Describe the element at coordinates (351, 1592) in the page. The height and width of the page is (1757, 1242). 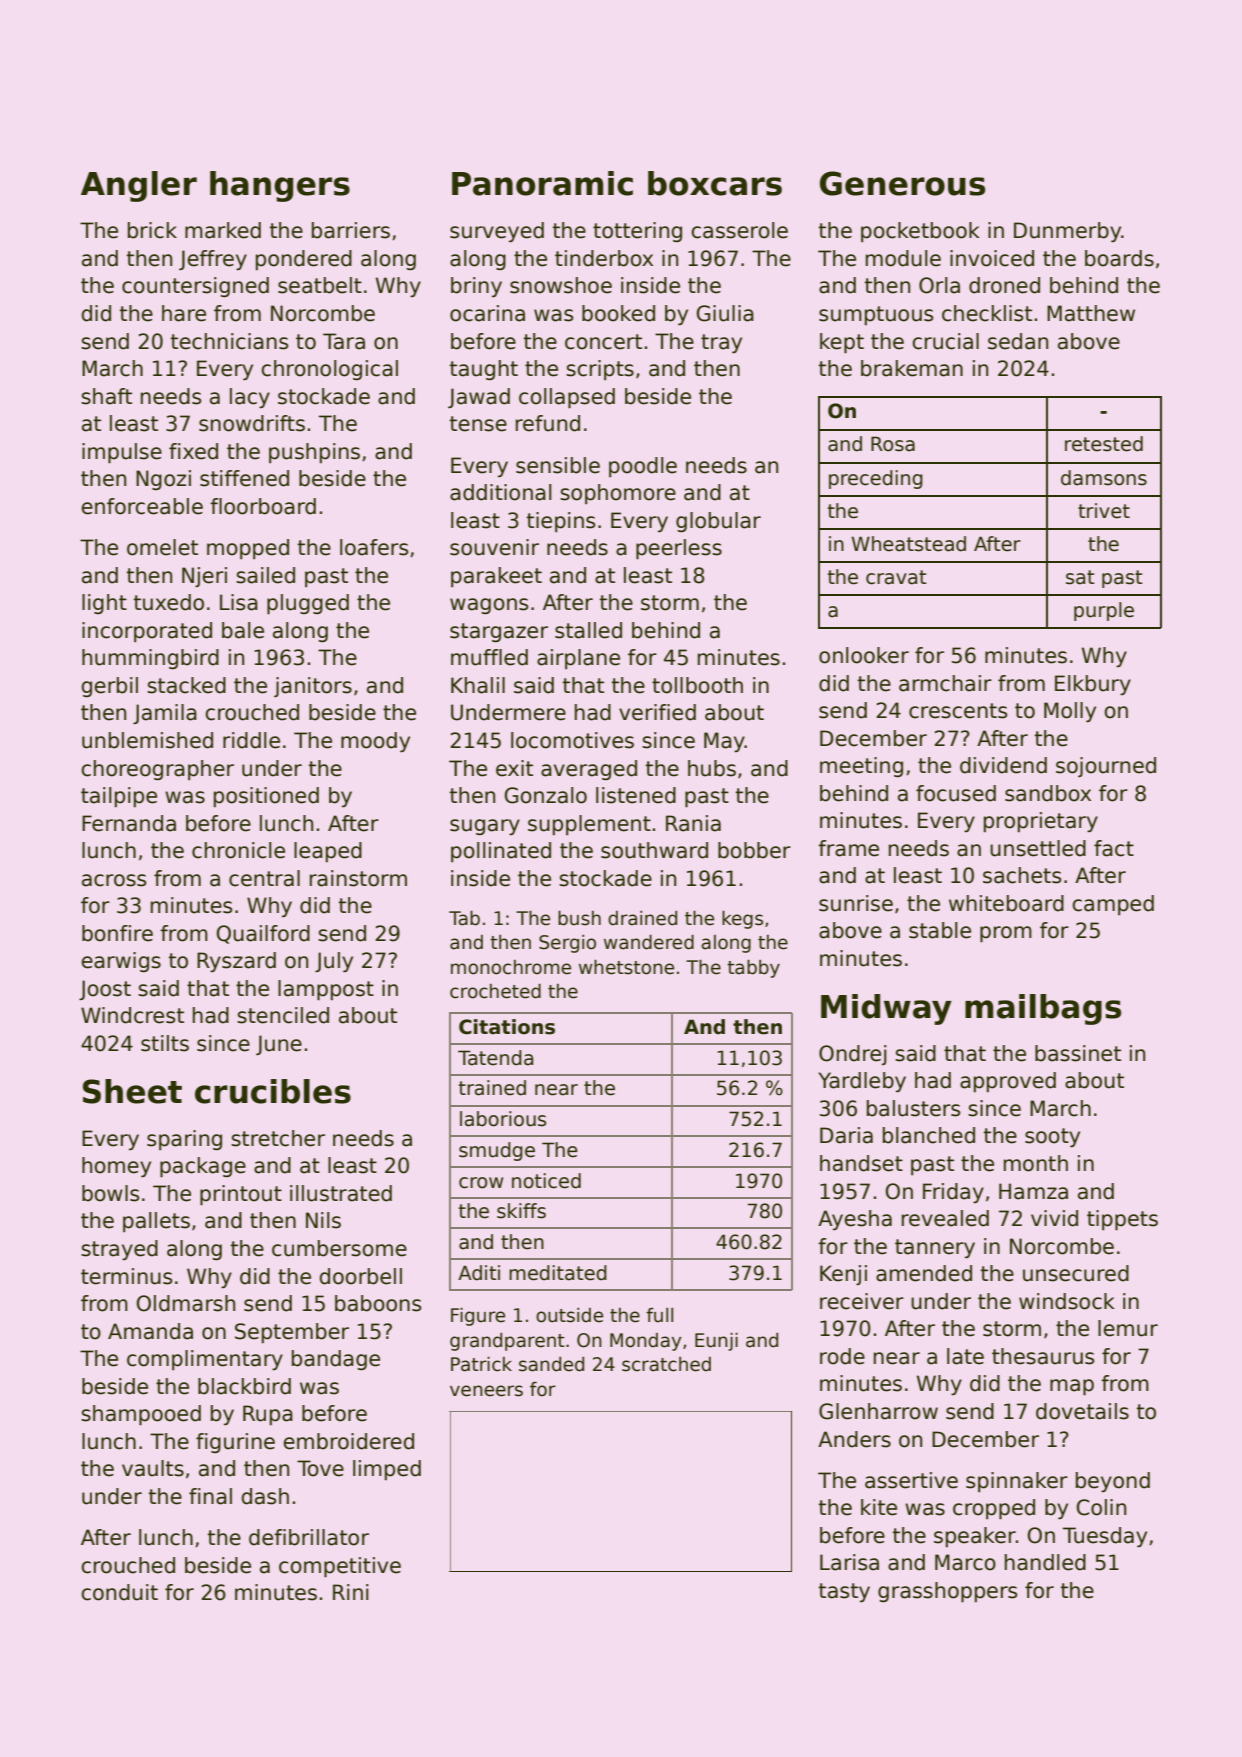
I see `Rini` at that location.
